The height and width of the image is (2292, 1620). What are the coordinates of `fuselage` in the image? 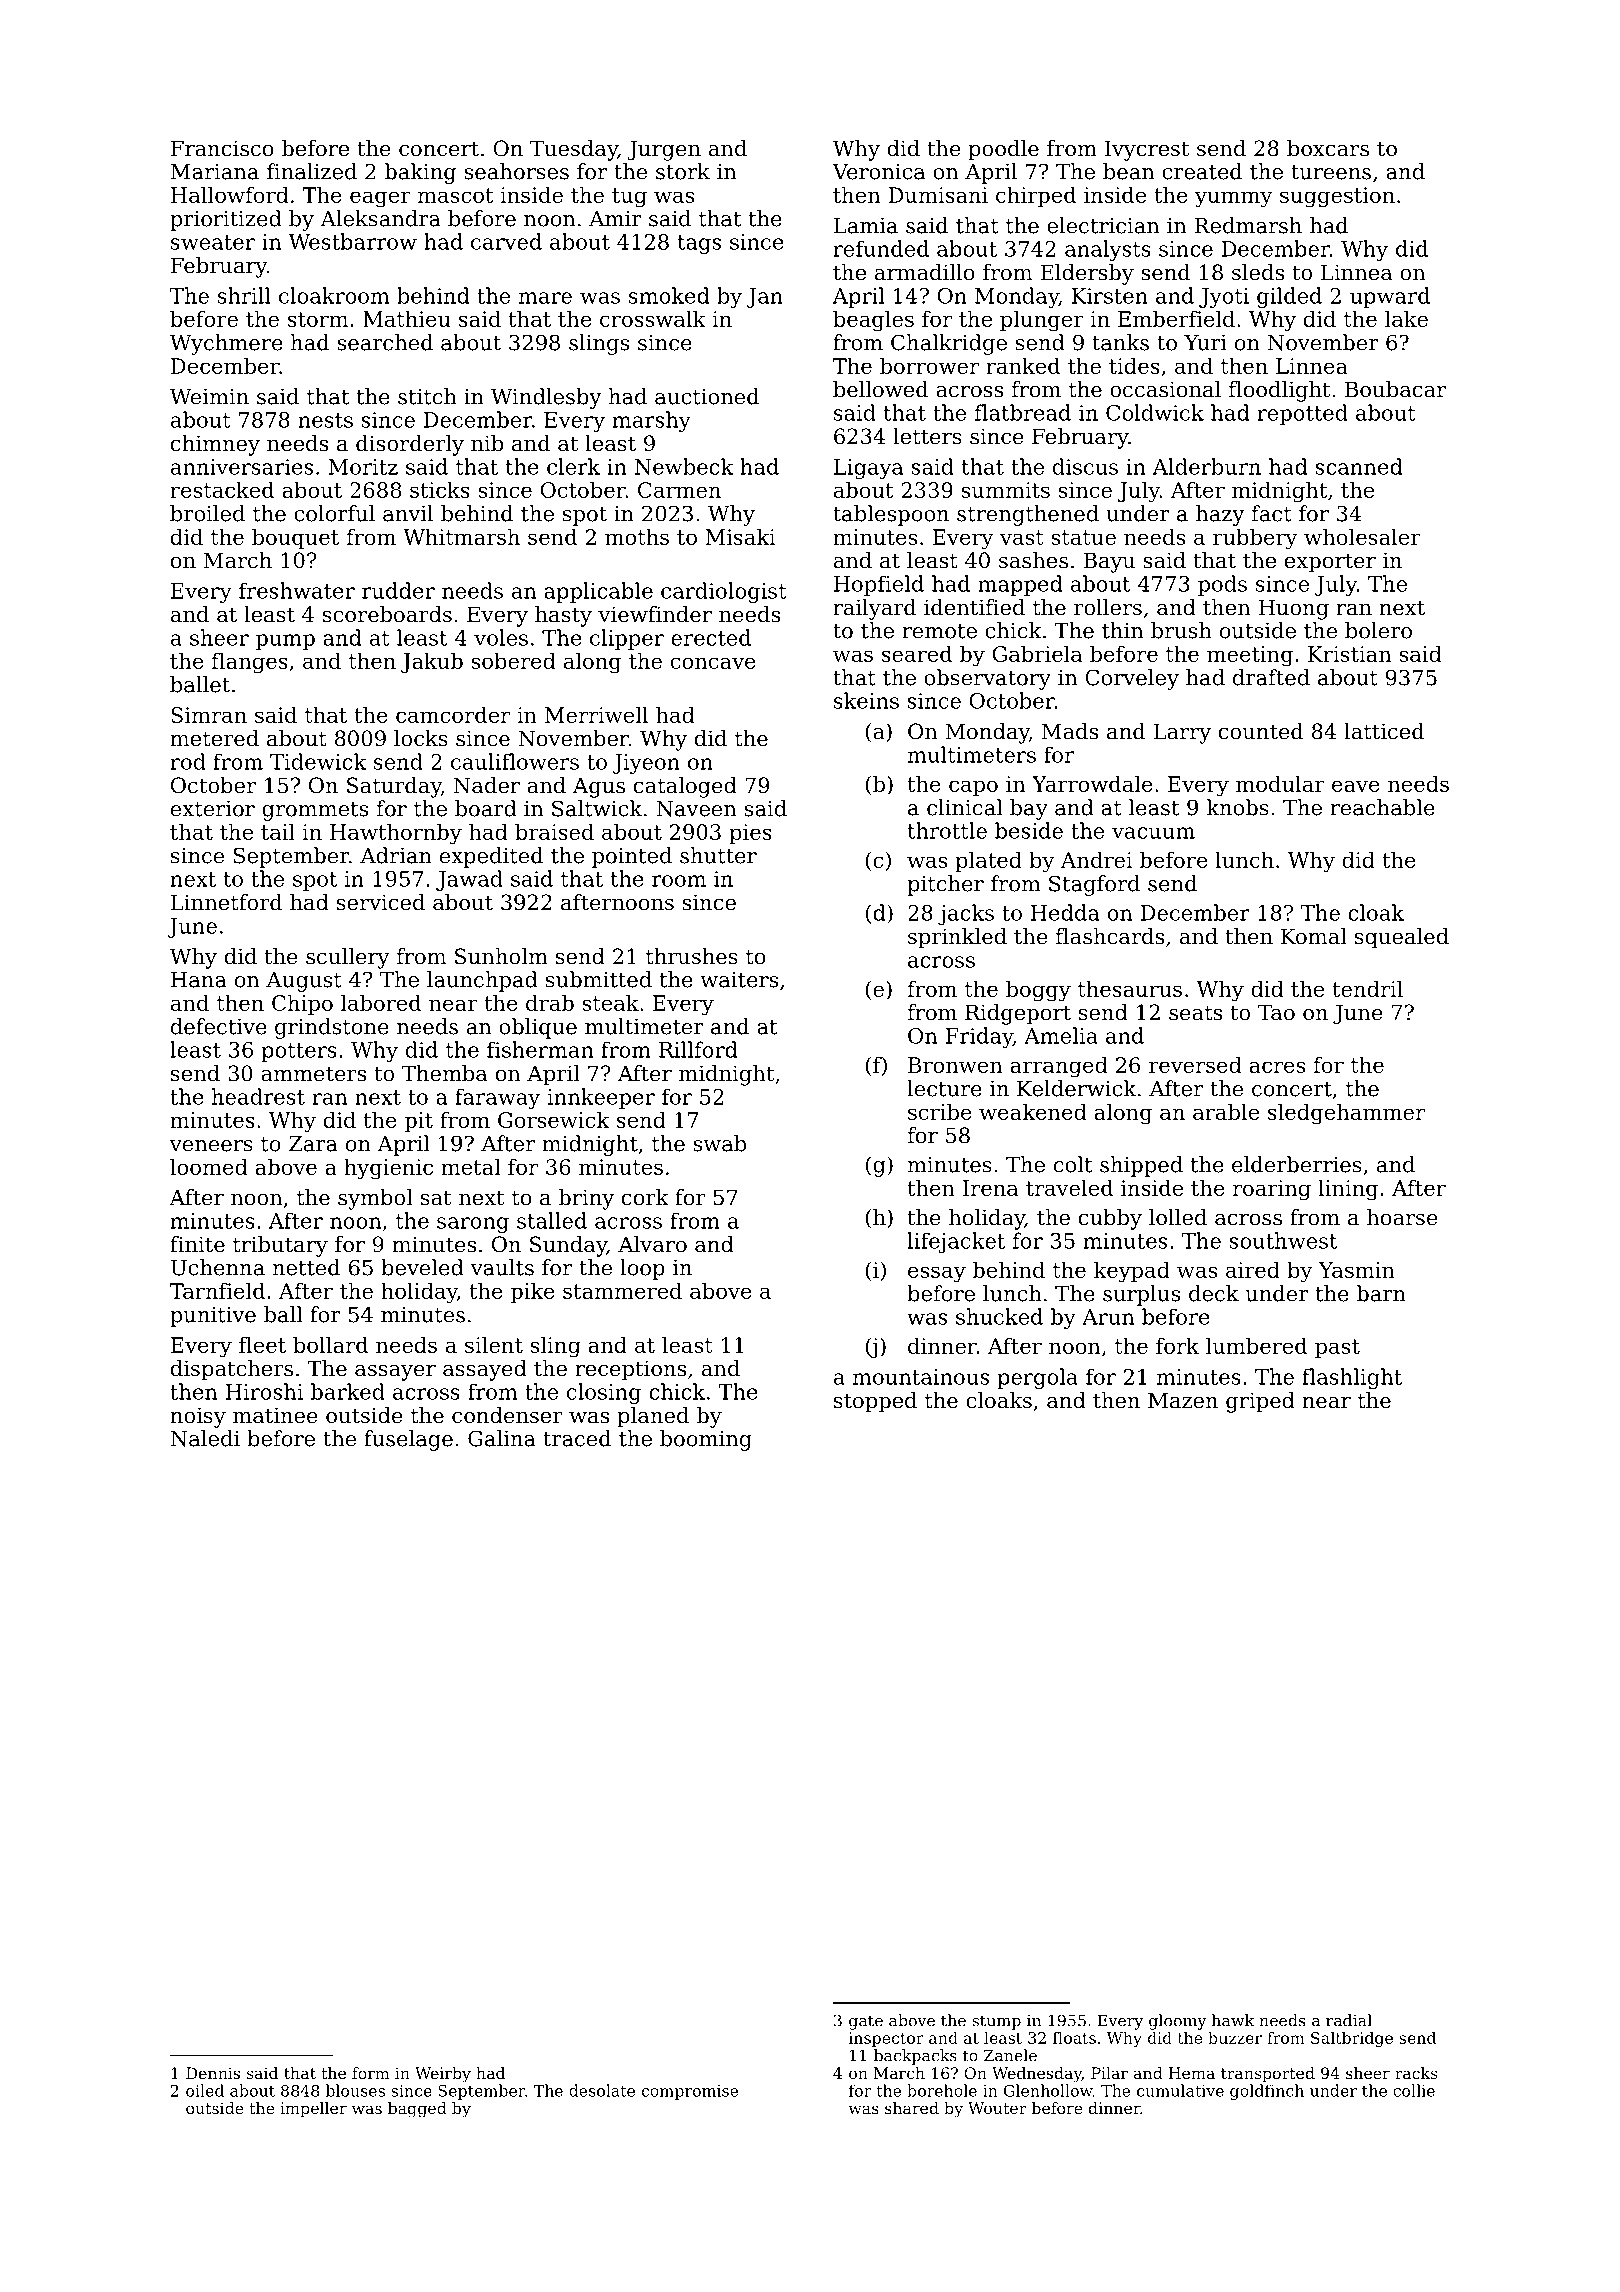 It's located at (408, 1440).
